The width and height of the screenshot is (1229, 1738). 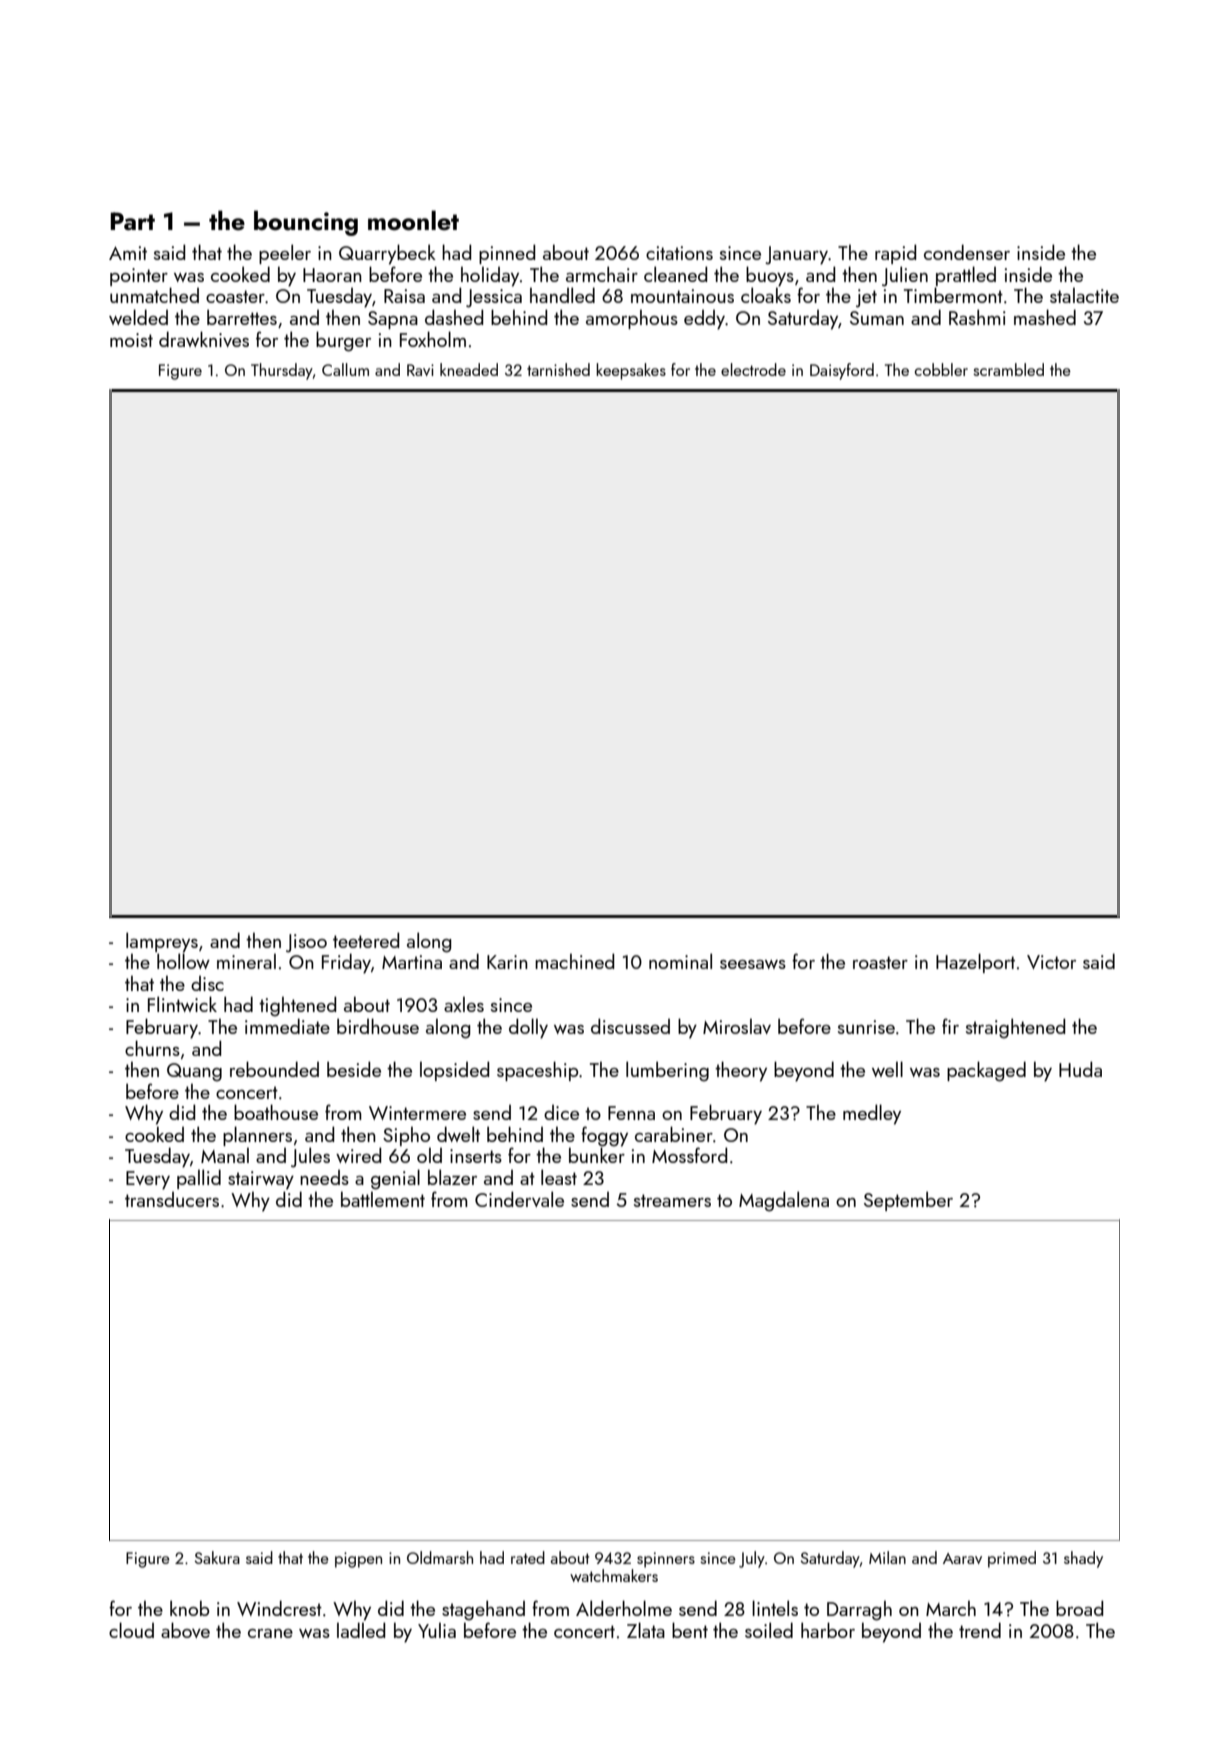 What do you see at coordinates (172, 1199) in the screenshot?
I see `transducers` at bounding box center [172, 1199].
